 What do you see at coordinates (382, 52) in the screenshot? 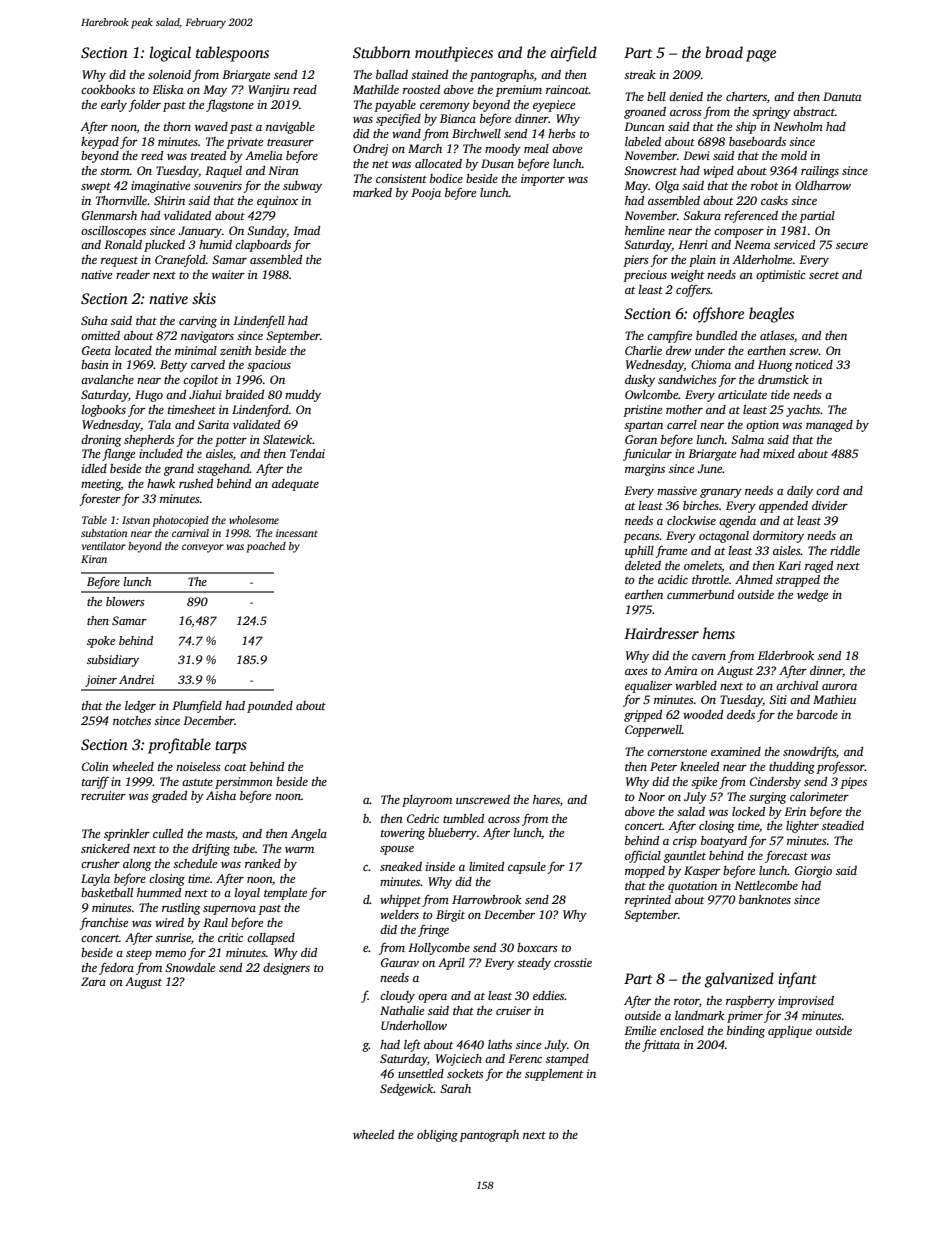
I see `Stubborn` at bounding box center [382, 52].
